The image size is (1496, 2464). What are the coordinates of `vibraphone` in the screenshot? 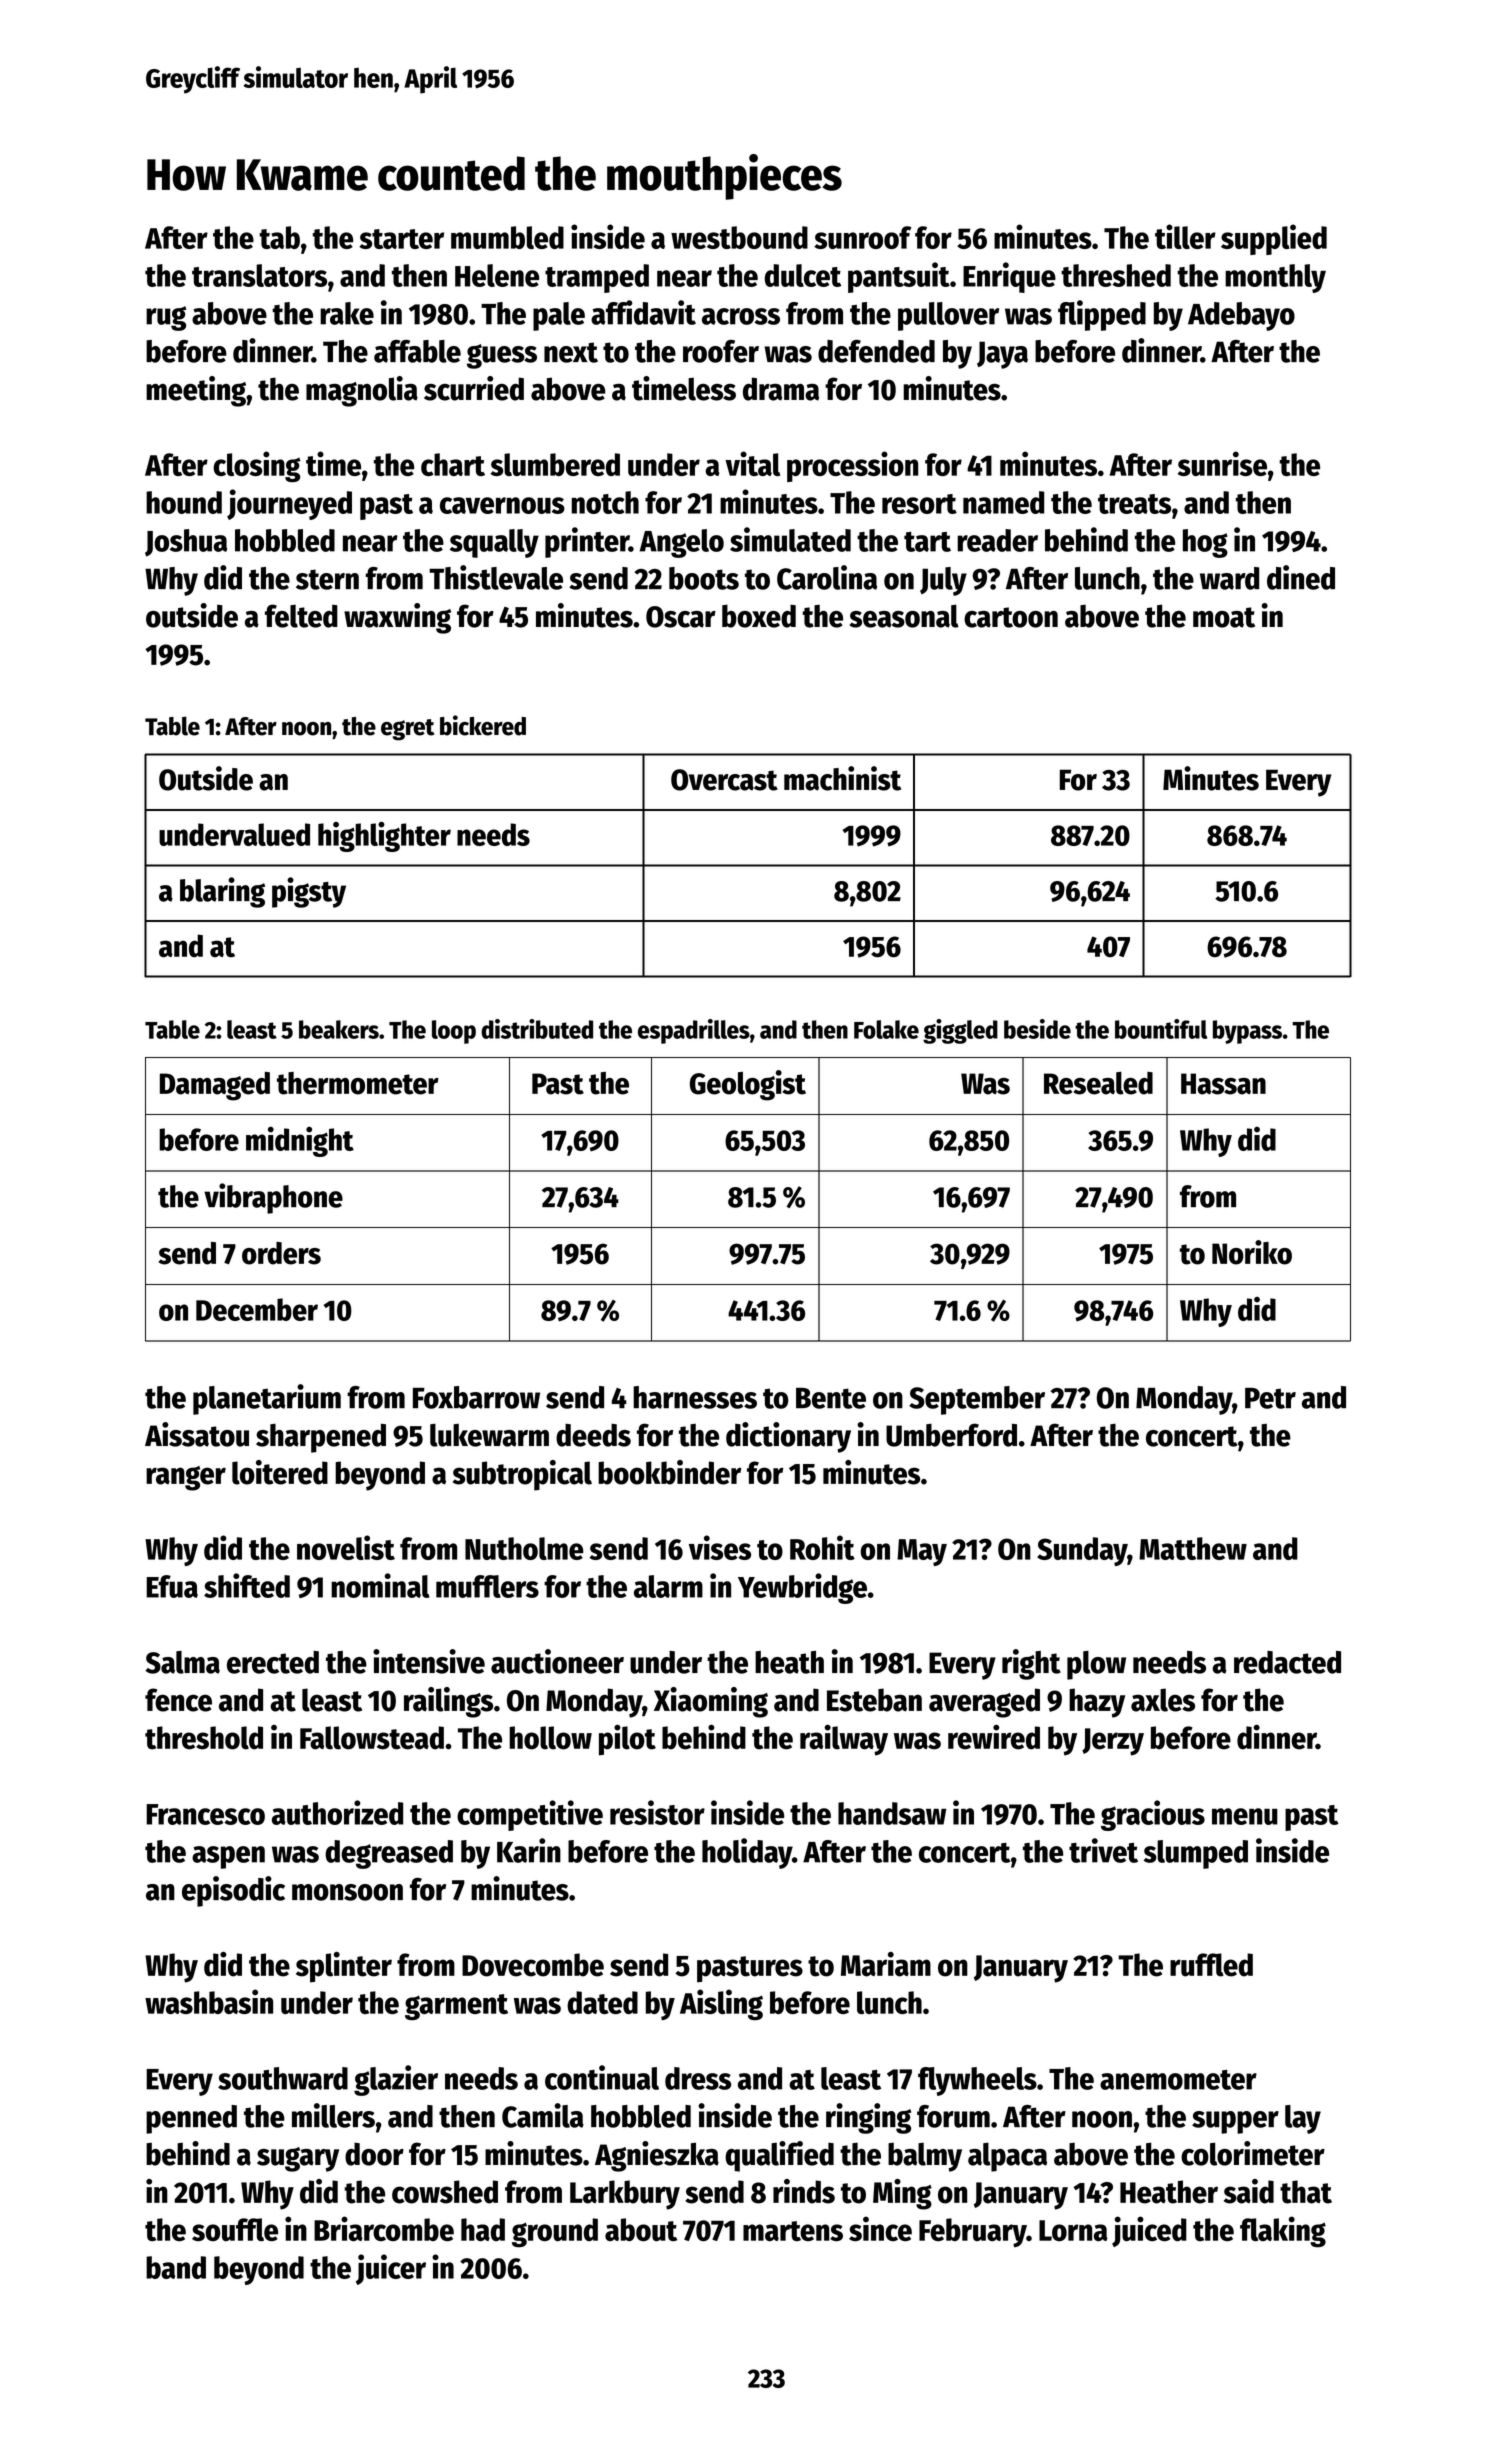 It's located at (273, 1198).
